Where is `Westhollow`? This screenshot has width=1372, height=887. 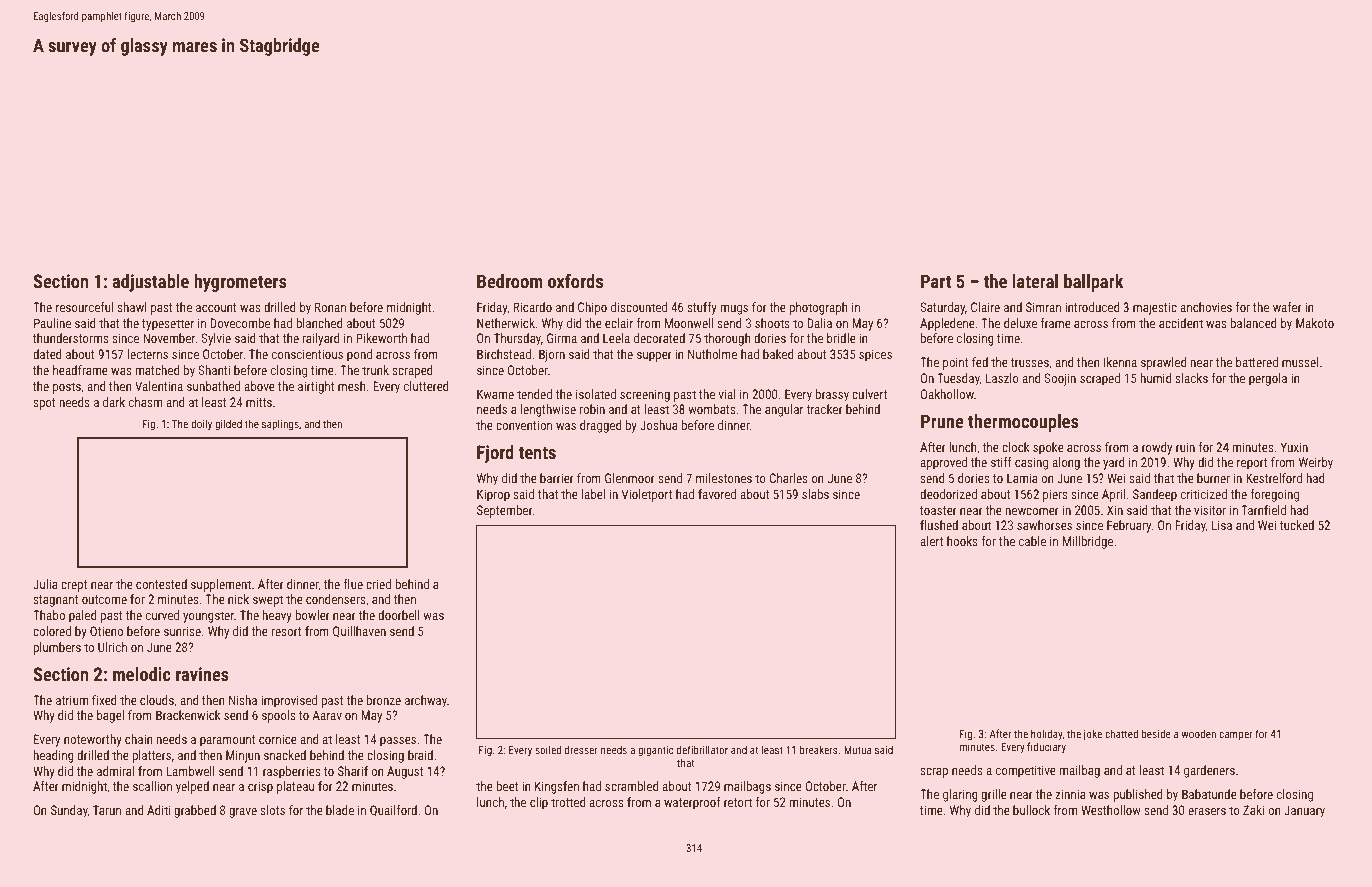
Westhollow is located at coordinates (1111, 810).
